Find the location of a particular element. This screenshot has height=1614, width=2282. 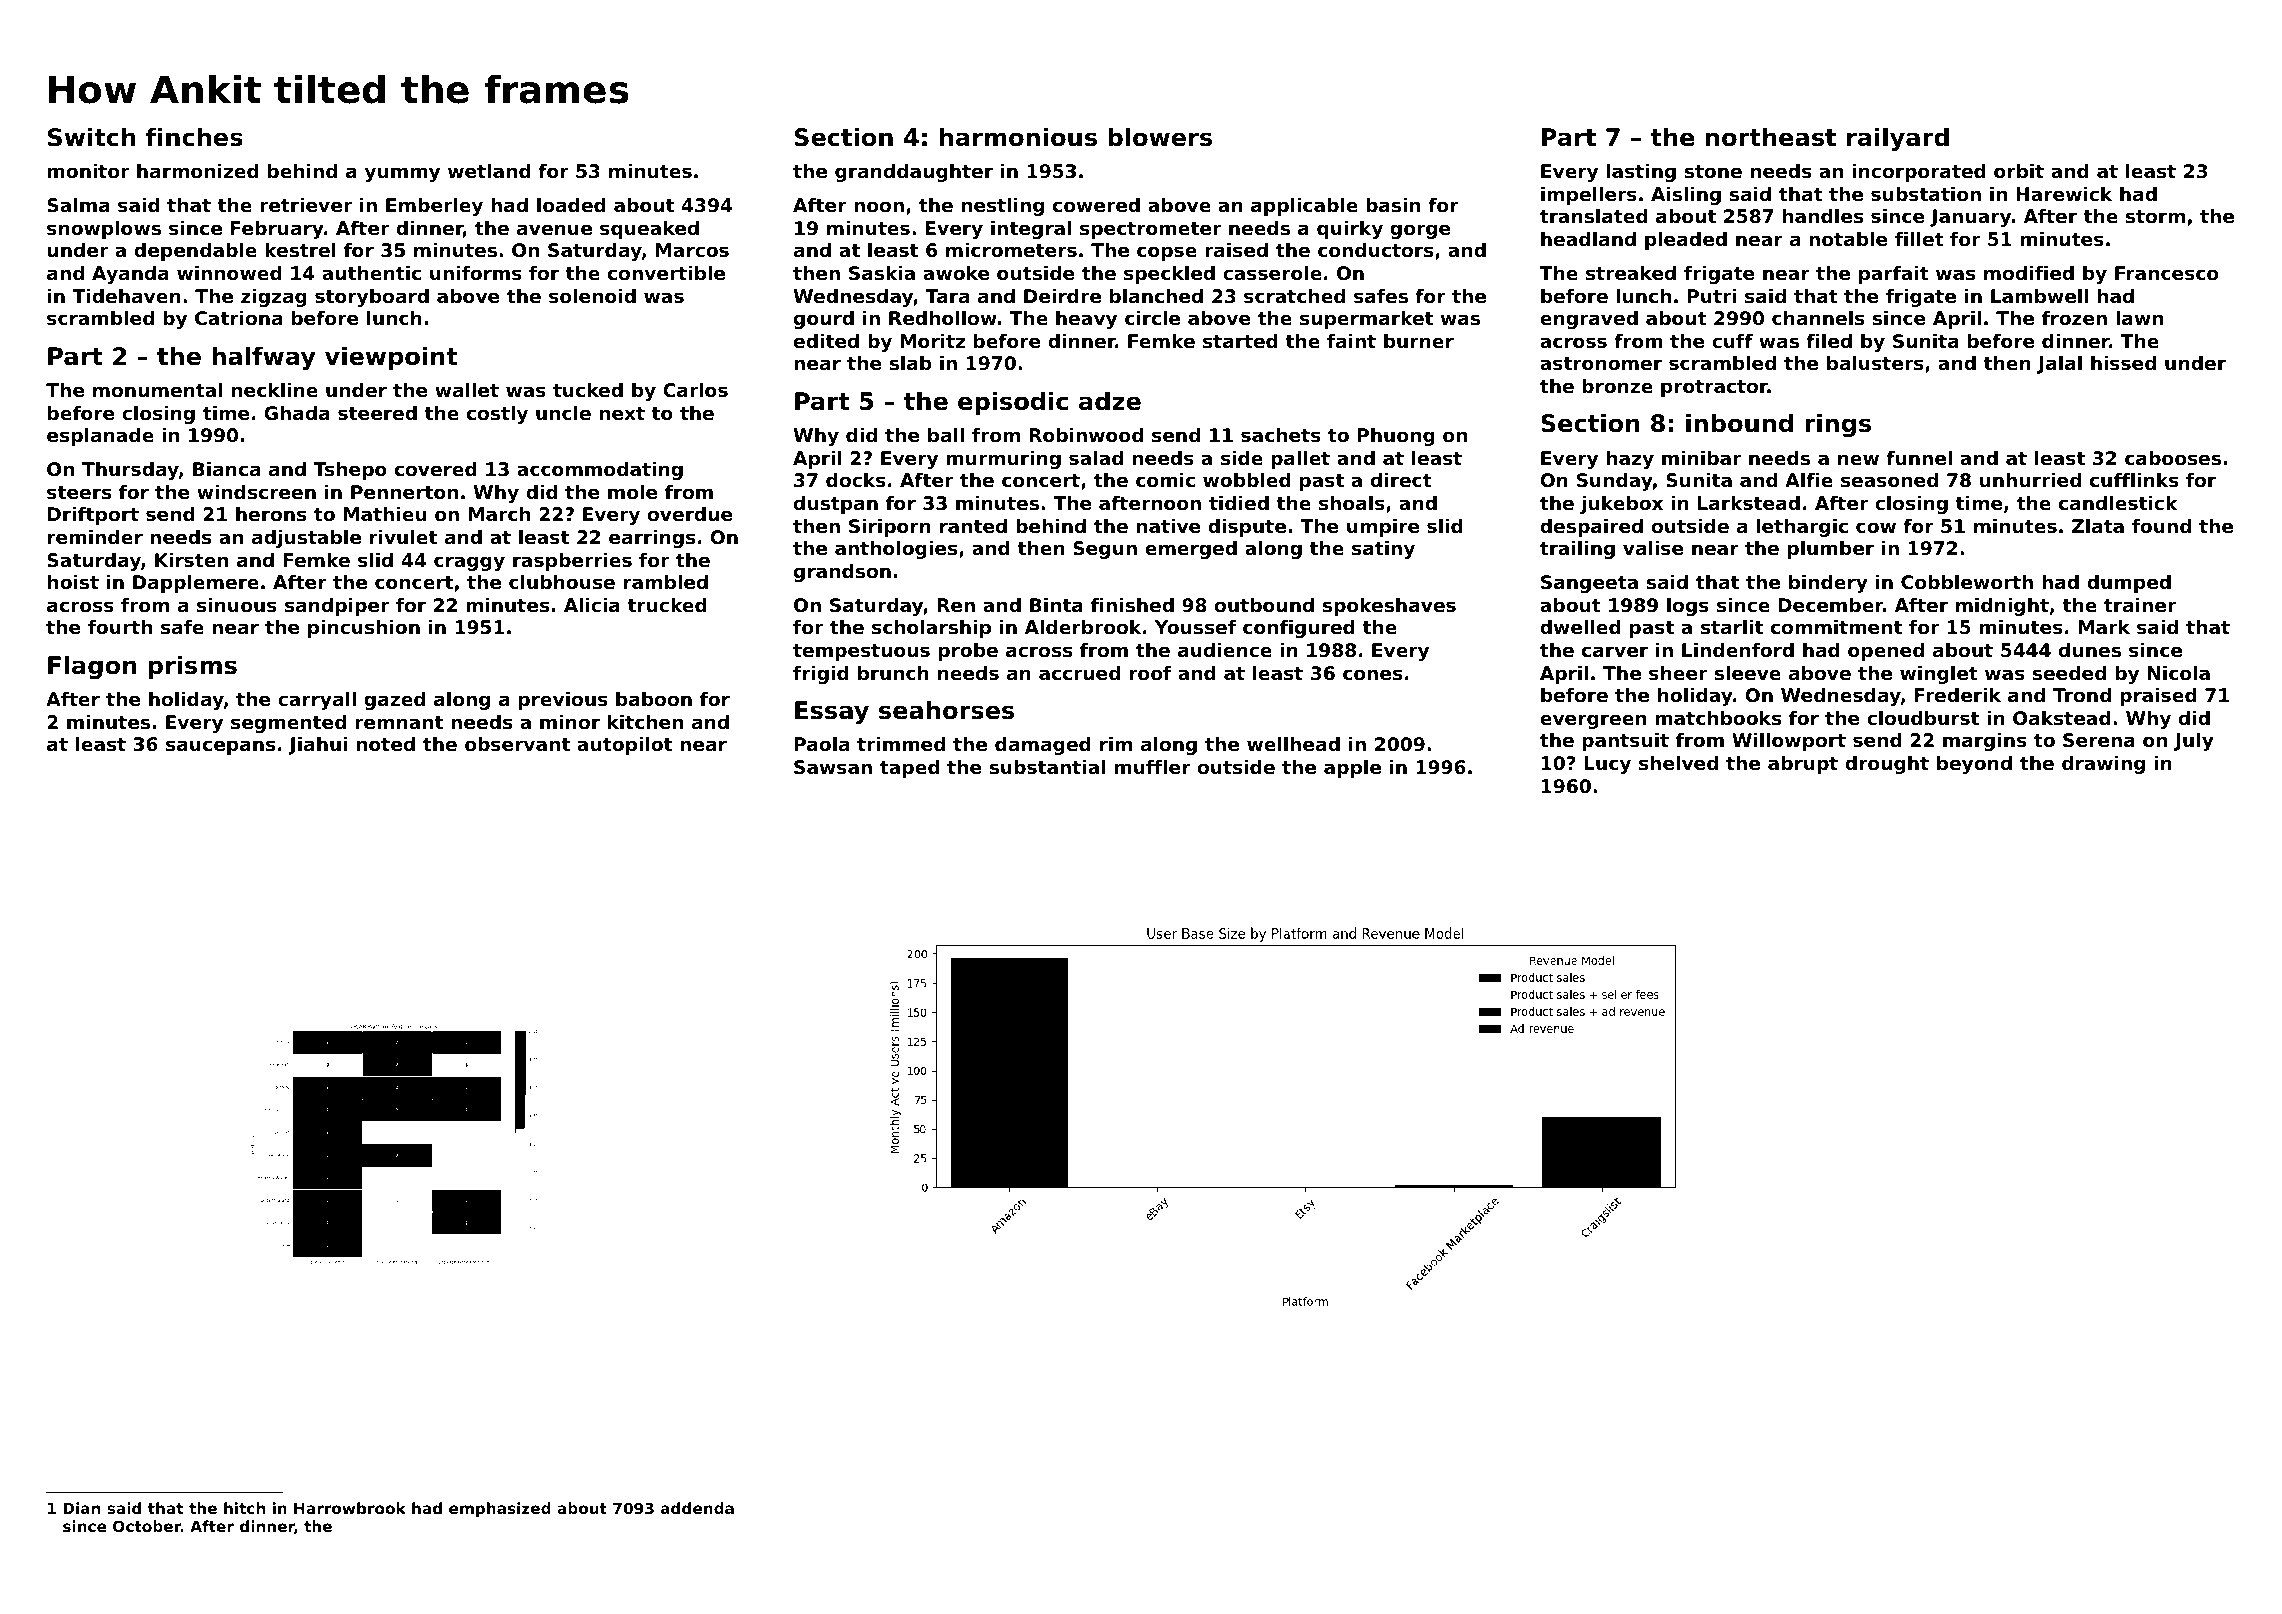

Ghada is located at coordinates (297, 413).
